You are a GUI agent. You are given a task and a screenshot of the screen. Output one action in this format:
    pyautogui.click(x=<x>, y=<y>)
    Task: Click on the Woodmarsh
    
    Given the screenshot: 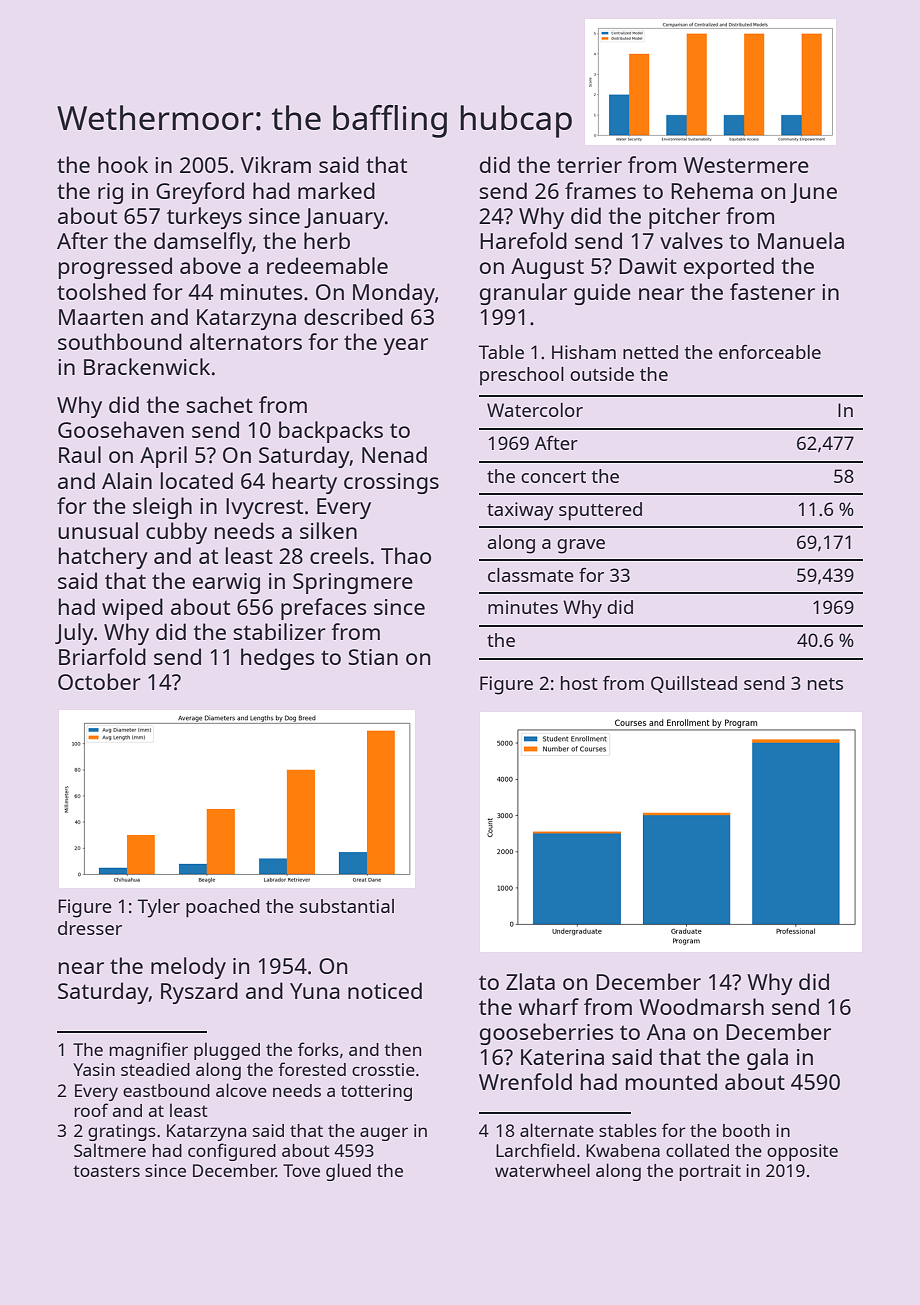 What is the action you would take?
    pyautogui.click(x=701, y=1006)
